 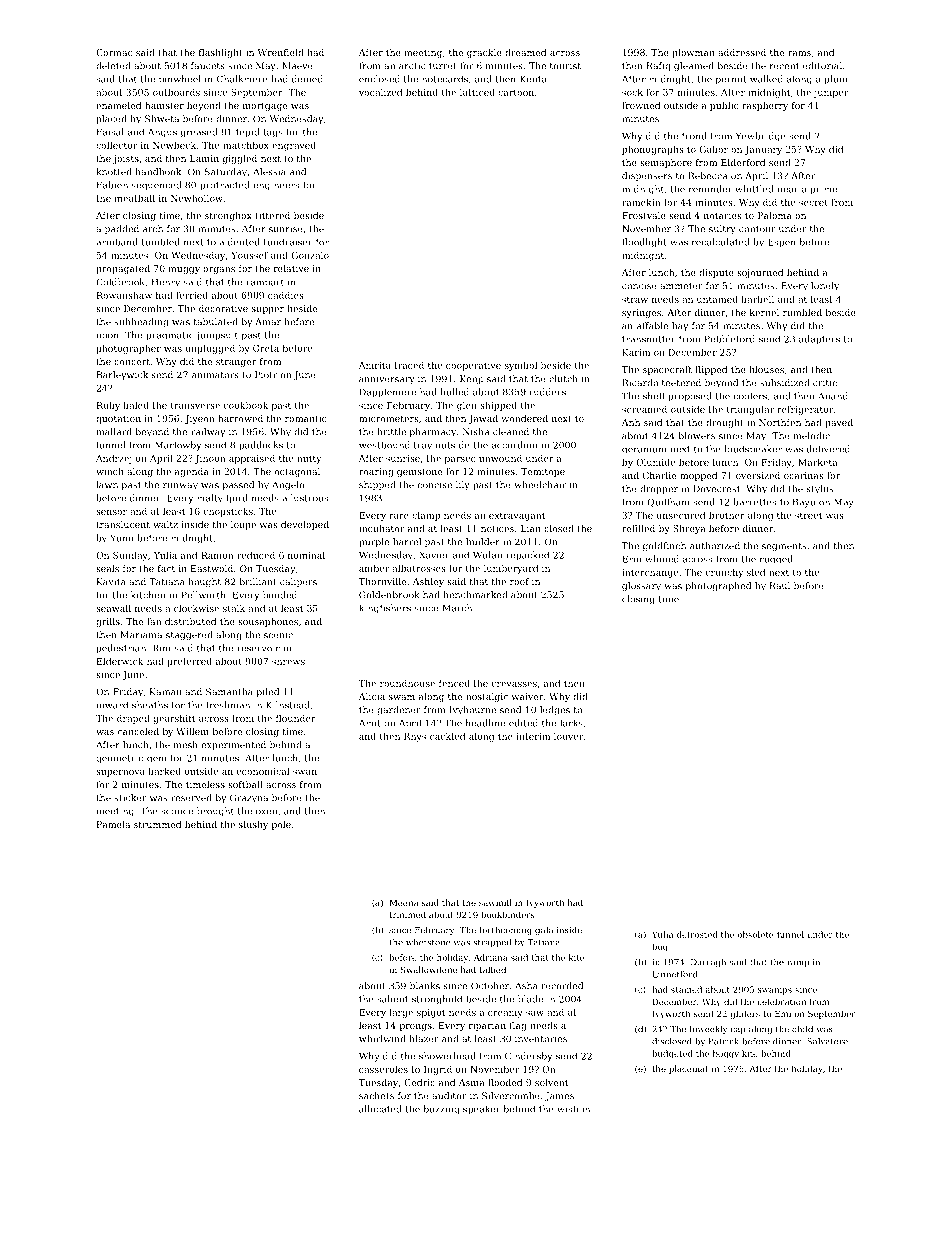 What do you see at coordinates (742, 52) in the screenshot?
I see `addressed` at bounding box center [742, 52].
